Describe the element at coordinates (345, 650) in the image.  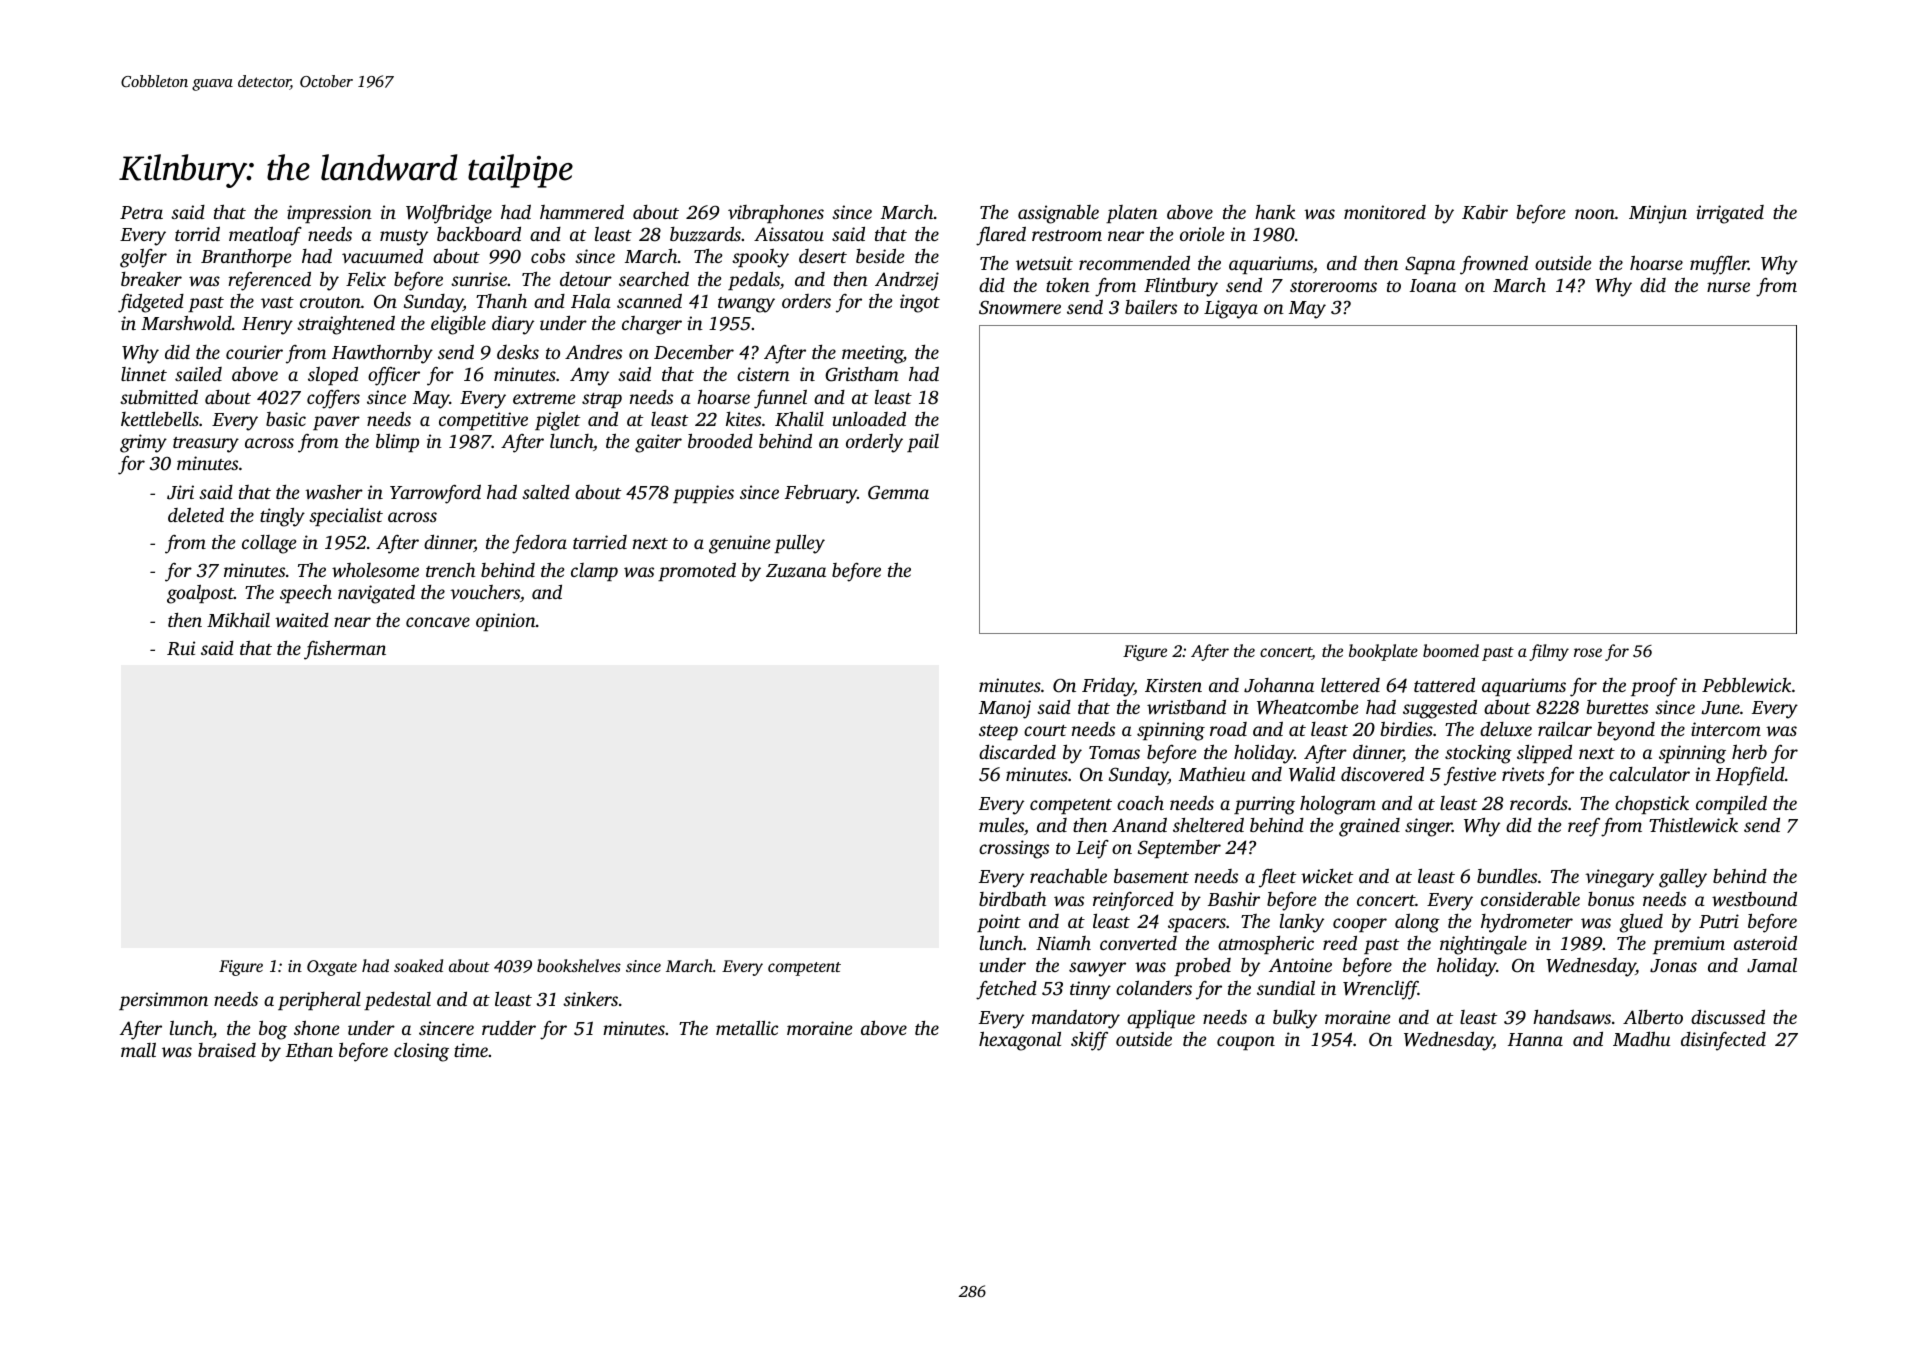
I see `fisherman` at that location.
